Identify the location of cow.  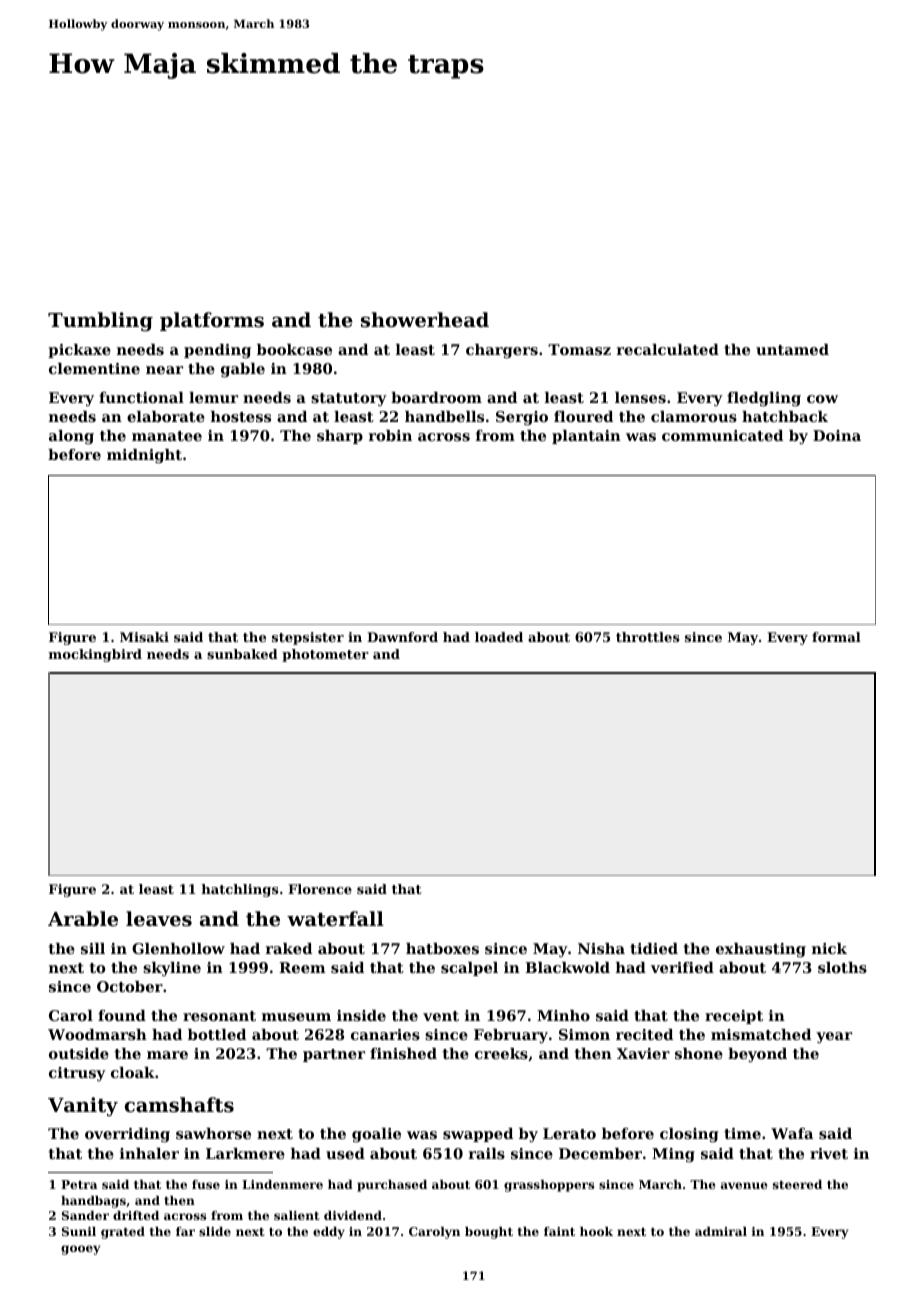
(822, 399).
